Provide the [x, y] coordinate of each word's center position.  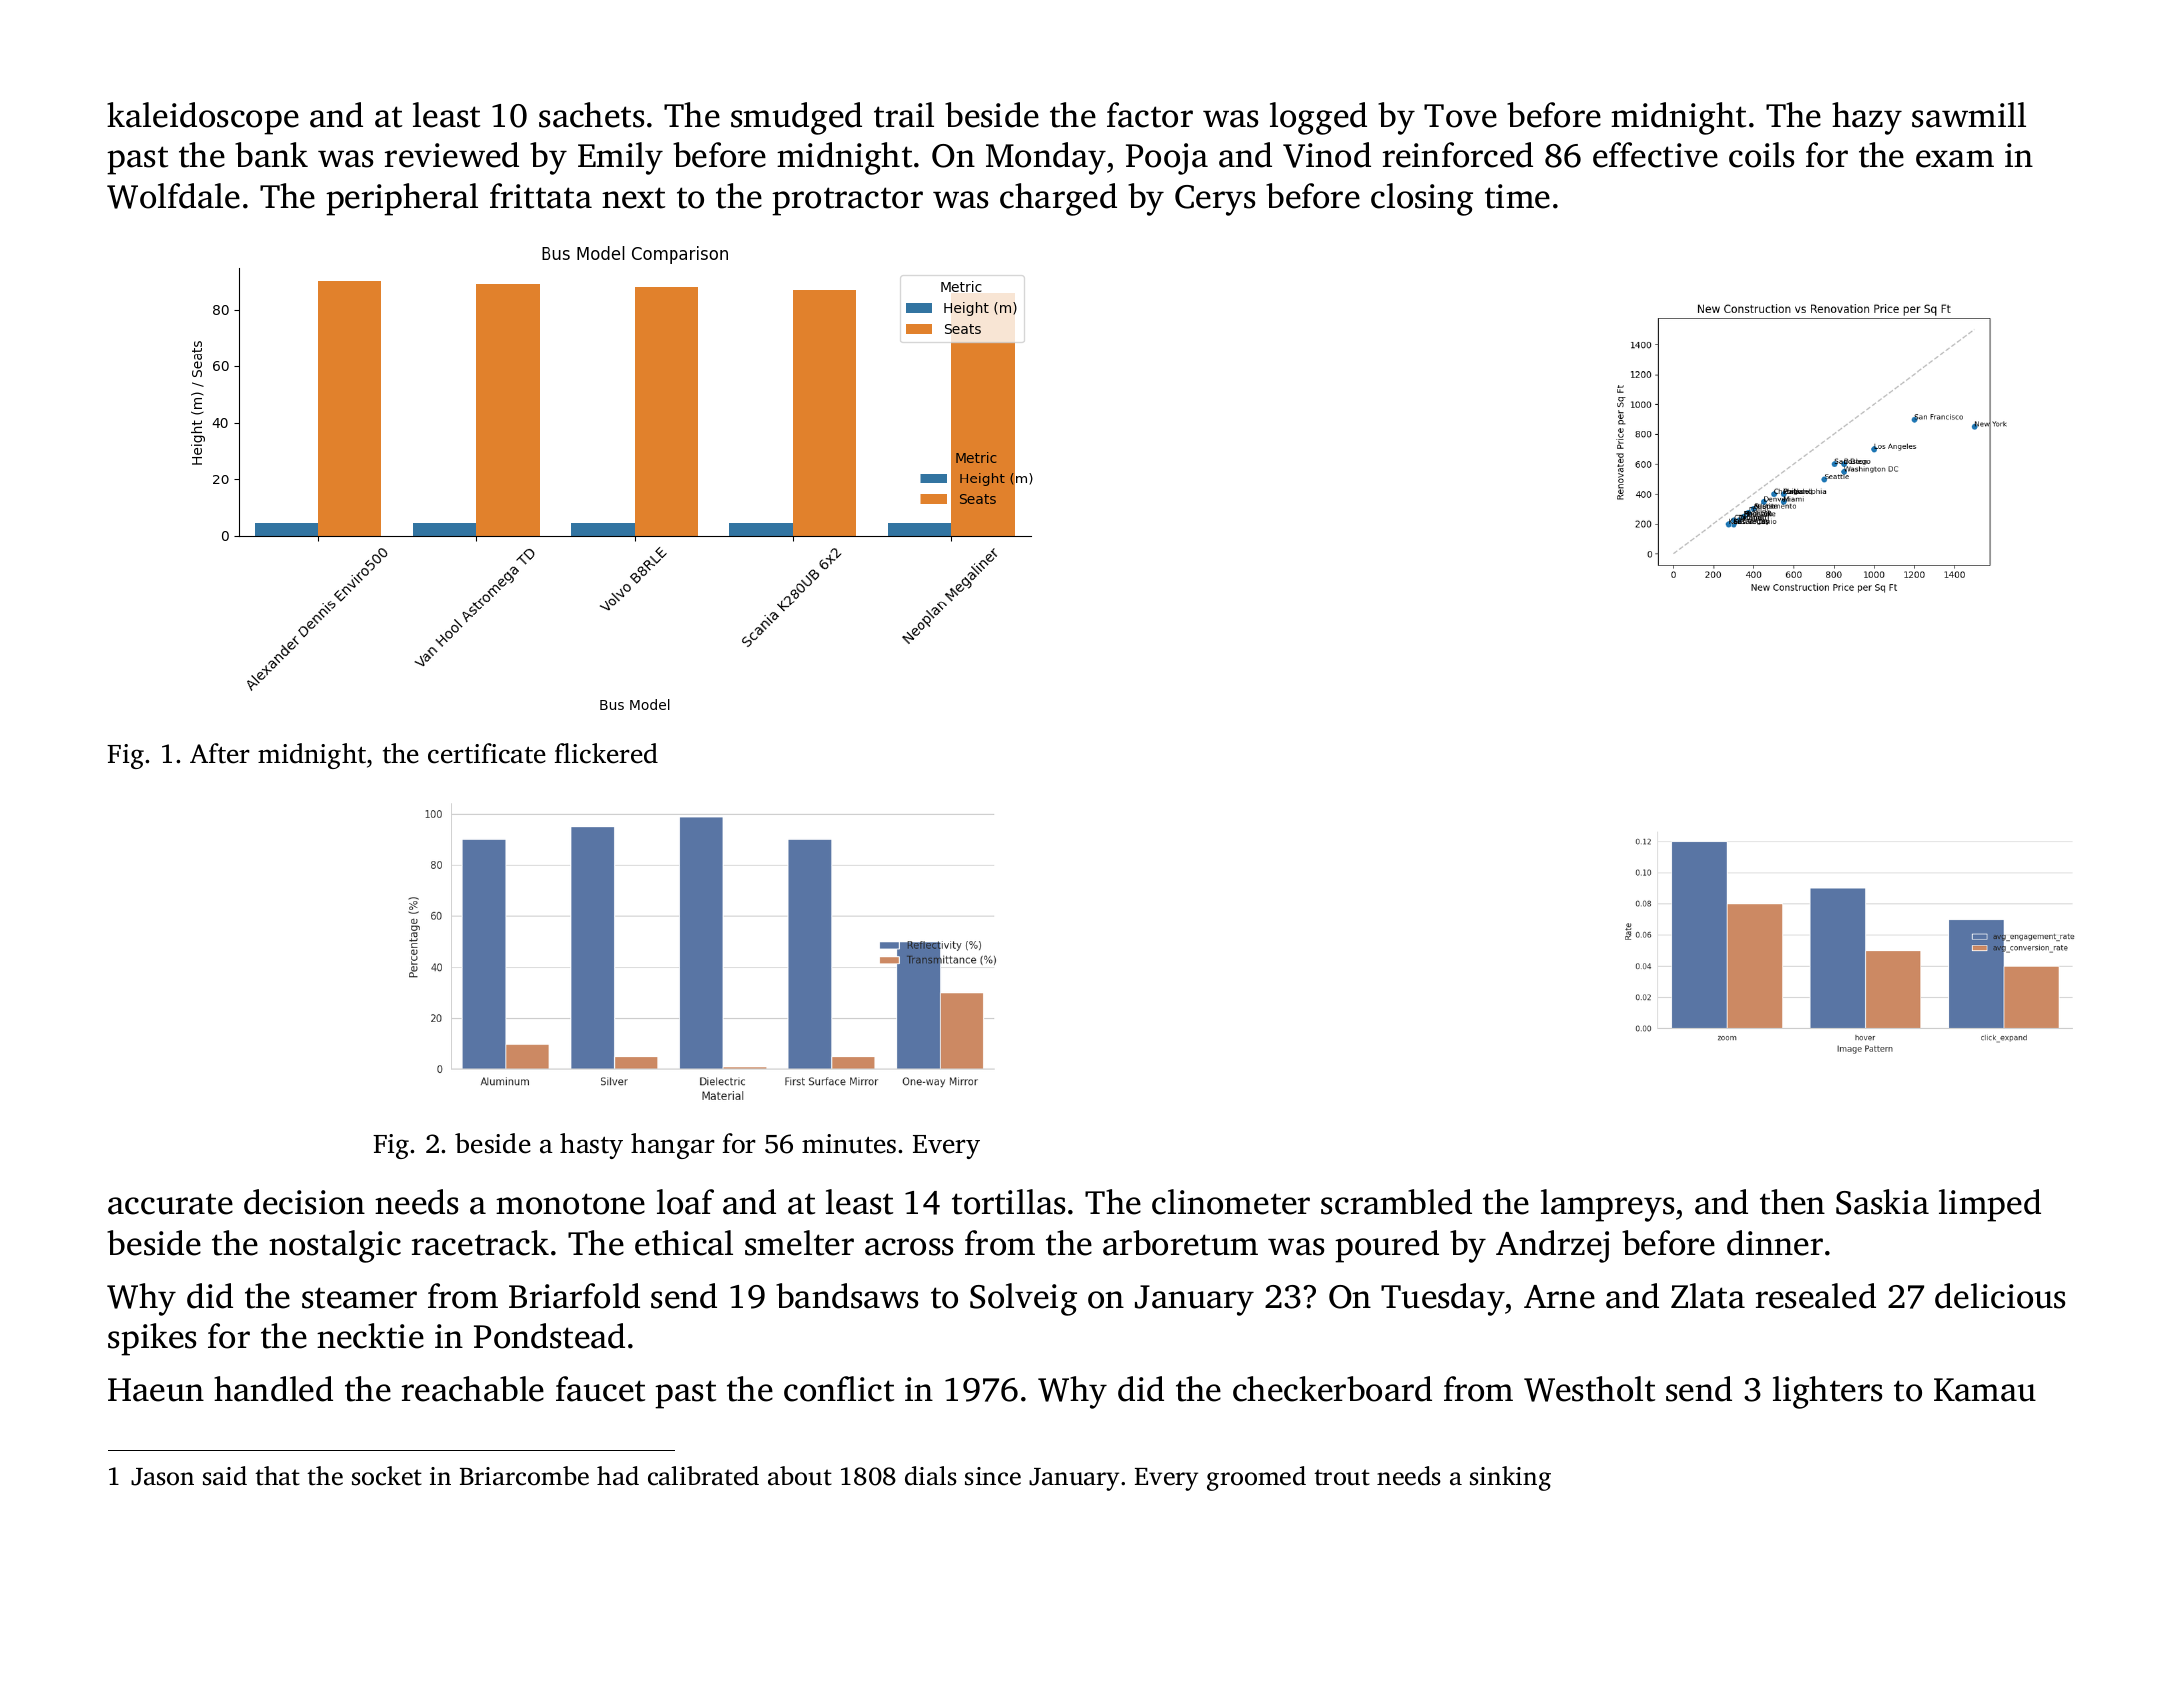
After [220, 753]
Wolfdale [173, 196]
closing [1422, 199]
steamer [359, 1298]
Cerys [1215, 200]
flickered [606, 753]
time [1517, 196]
